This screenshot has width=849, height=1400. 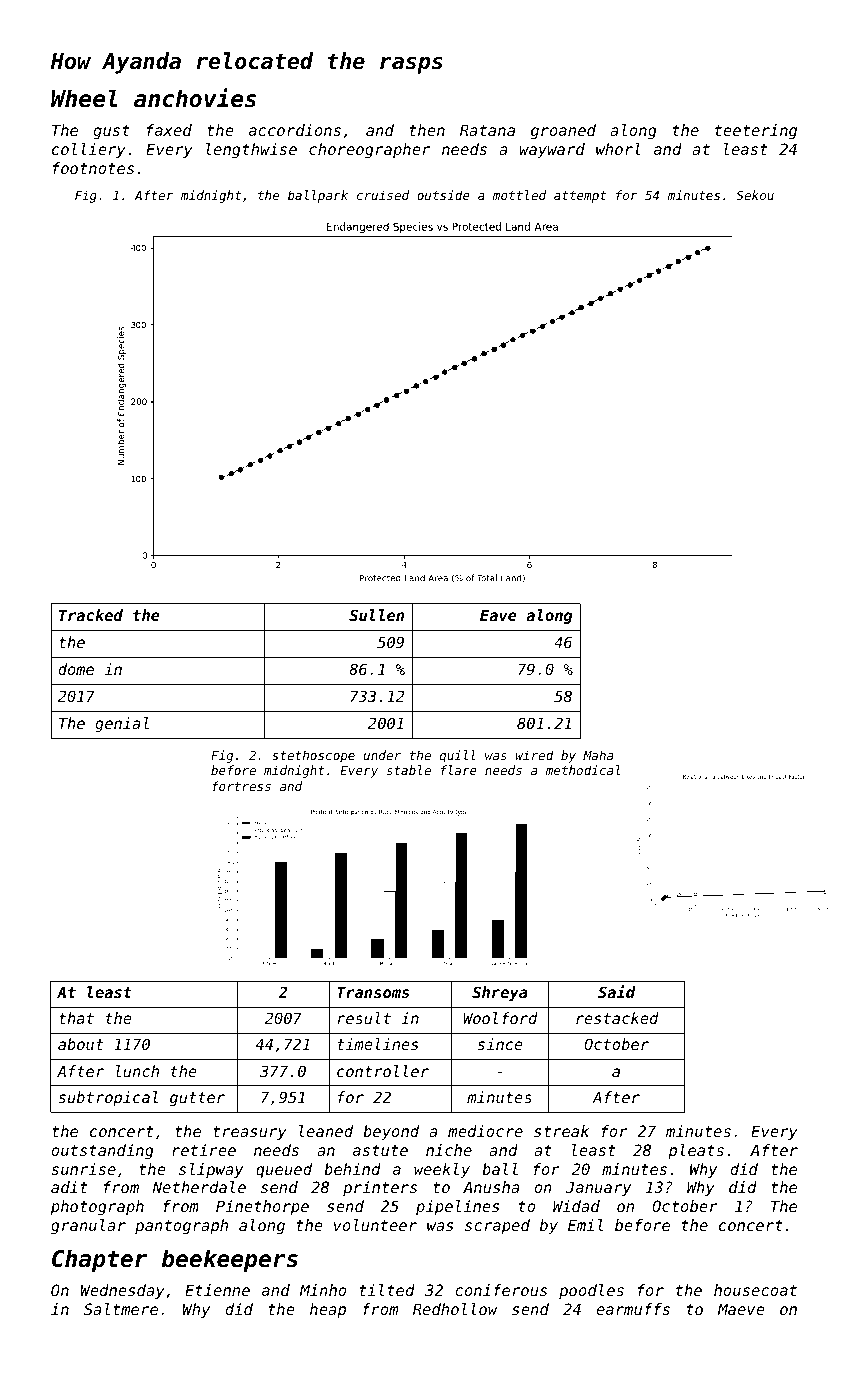 What do you see at coordinates (69, 1187) in the screenshot?
I see `adit` at bounding box center [69, 1187].
